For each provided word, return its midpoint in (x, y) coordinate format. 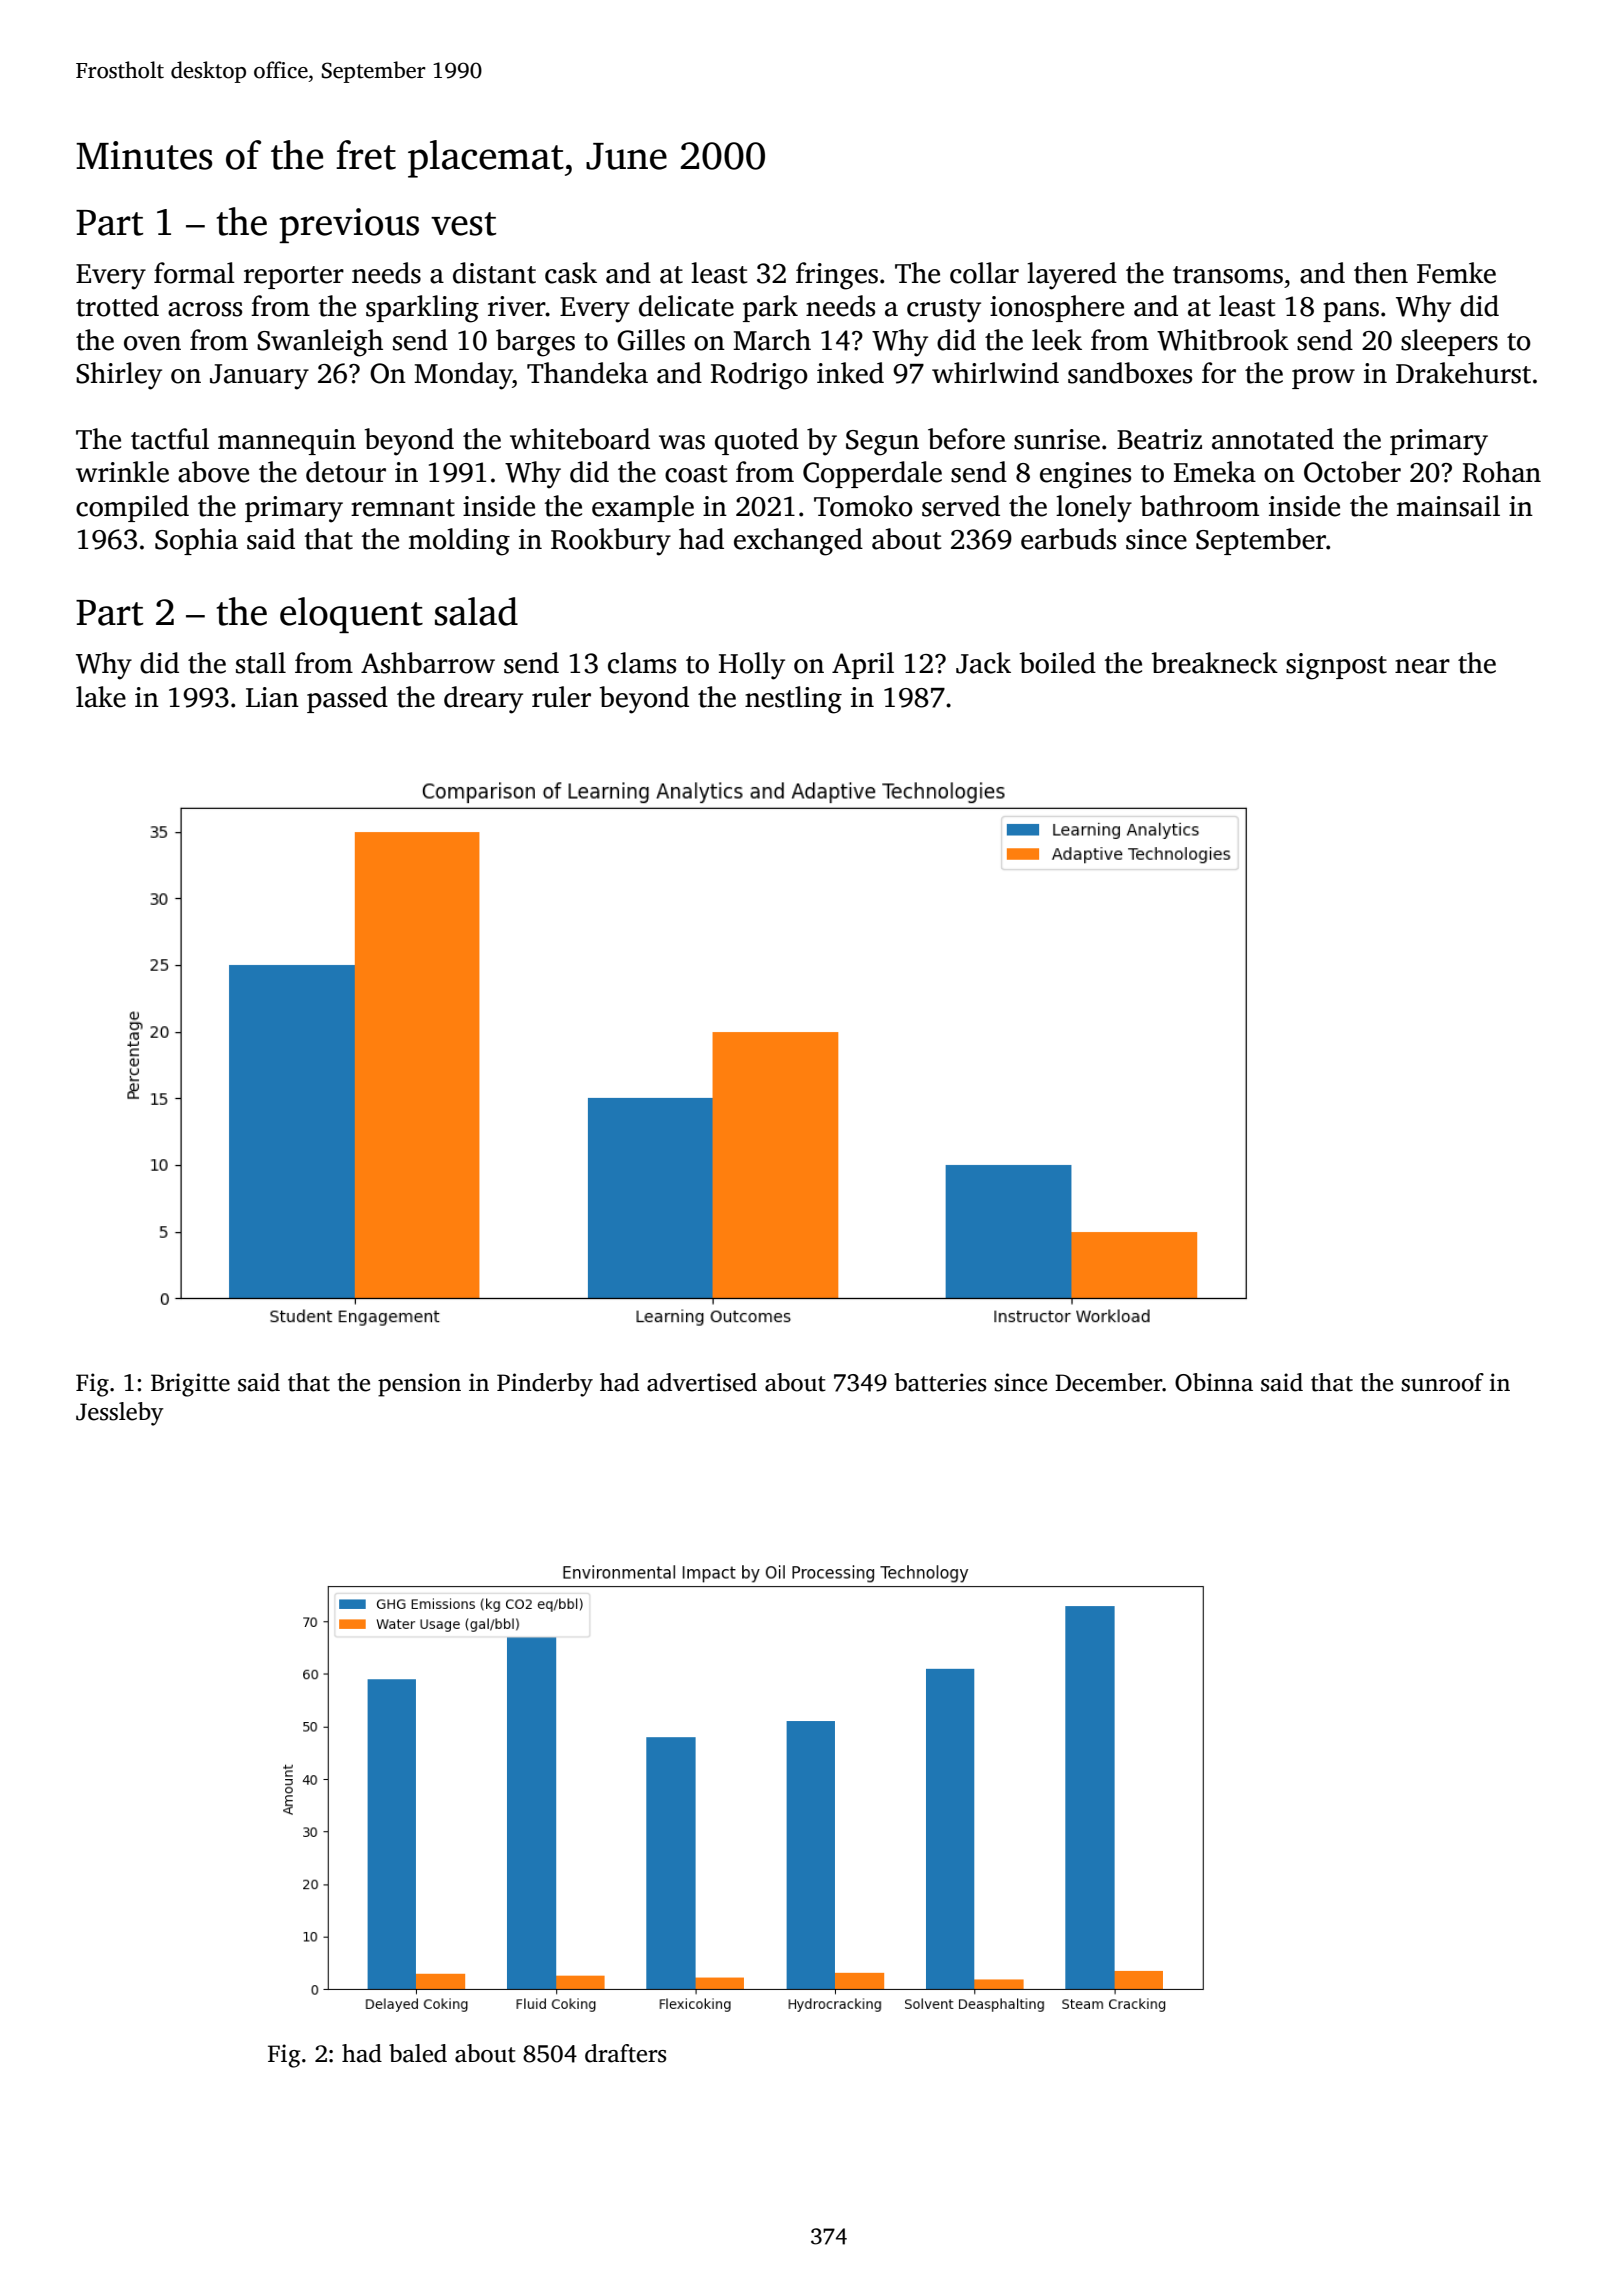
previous (349, 225)
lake (101, 697)
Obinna (1214, 1382)
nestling (793, 700)
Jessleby (120, 1414)
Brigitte (190, 1385)
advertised (702, 1382)
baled (418, 2053)
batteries (940, 1382)
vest (463, 224)
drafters (625, 2053)
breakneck (1214, 663)
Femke (1456, 273)
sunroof (1442, 1382)
